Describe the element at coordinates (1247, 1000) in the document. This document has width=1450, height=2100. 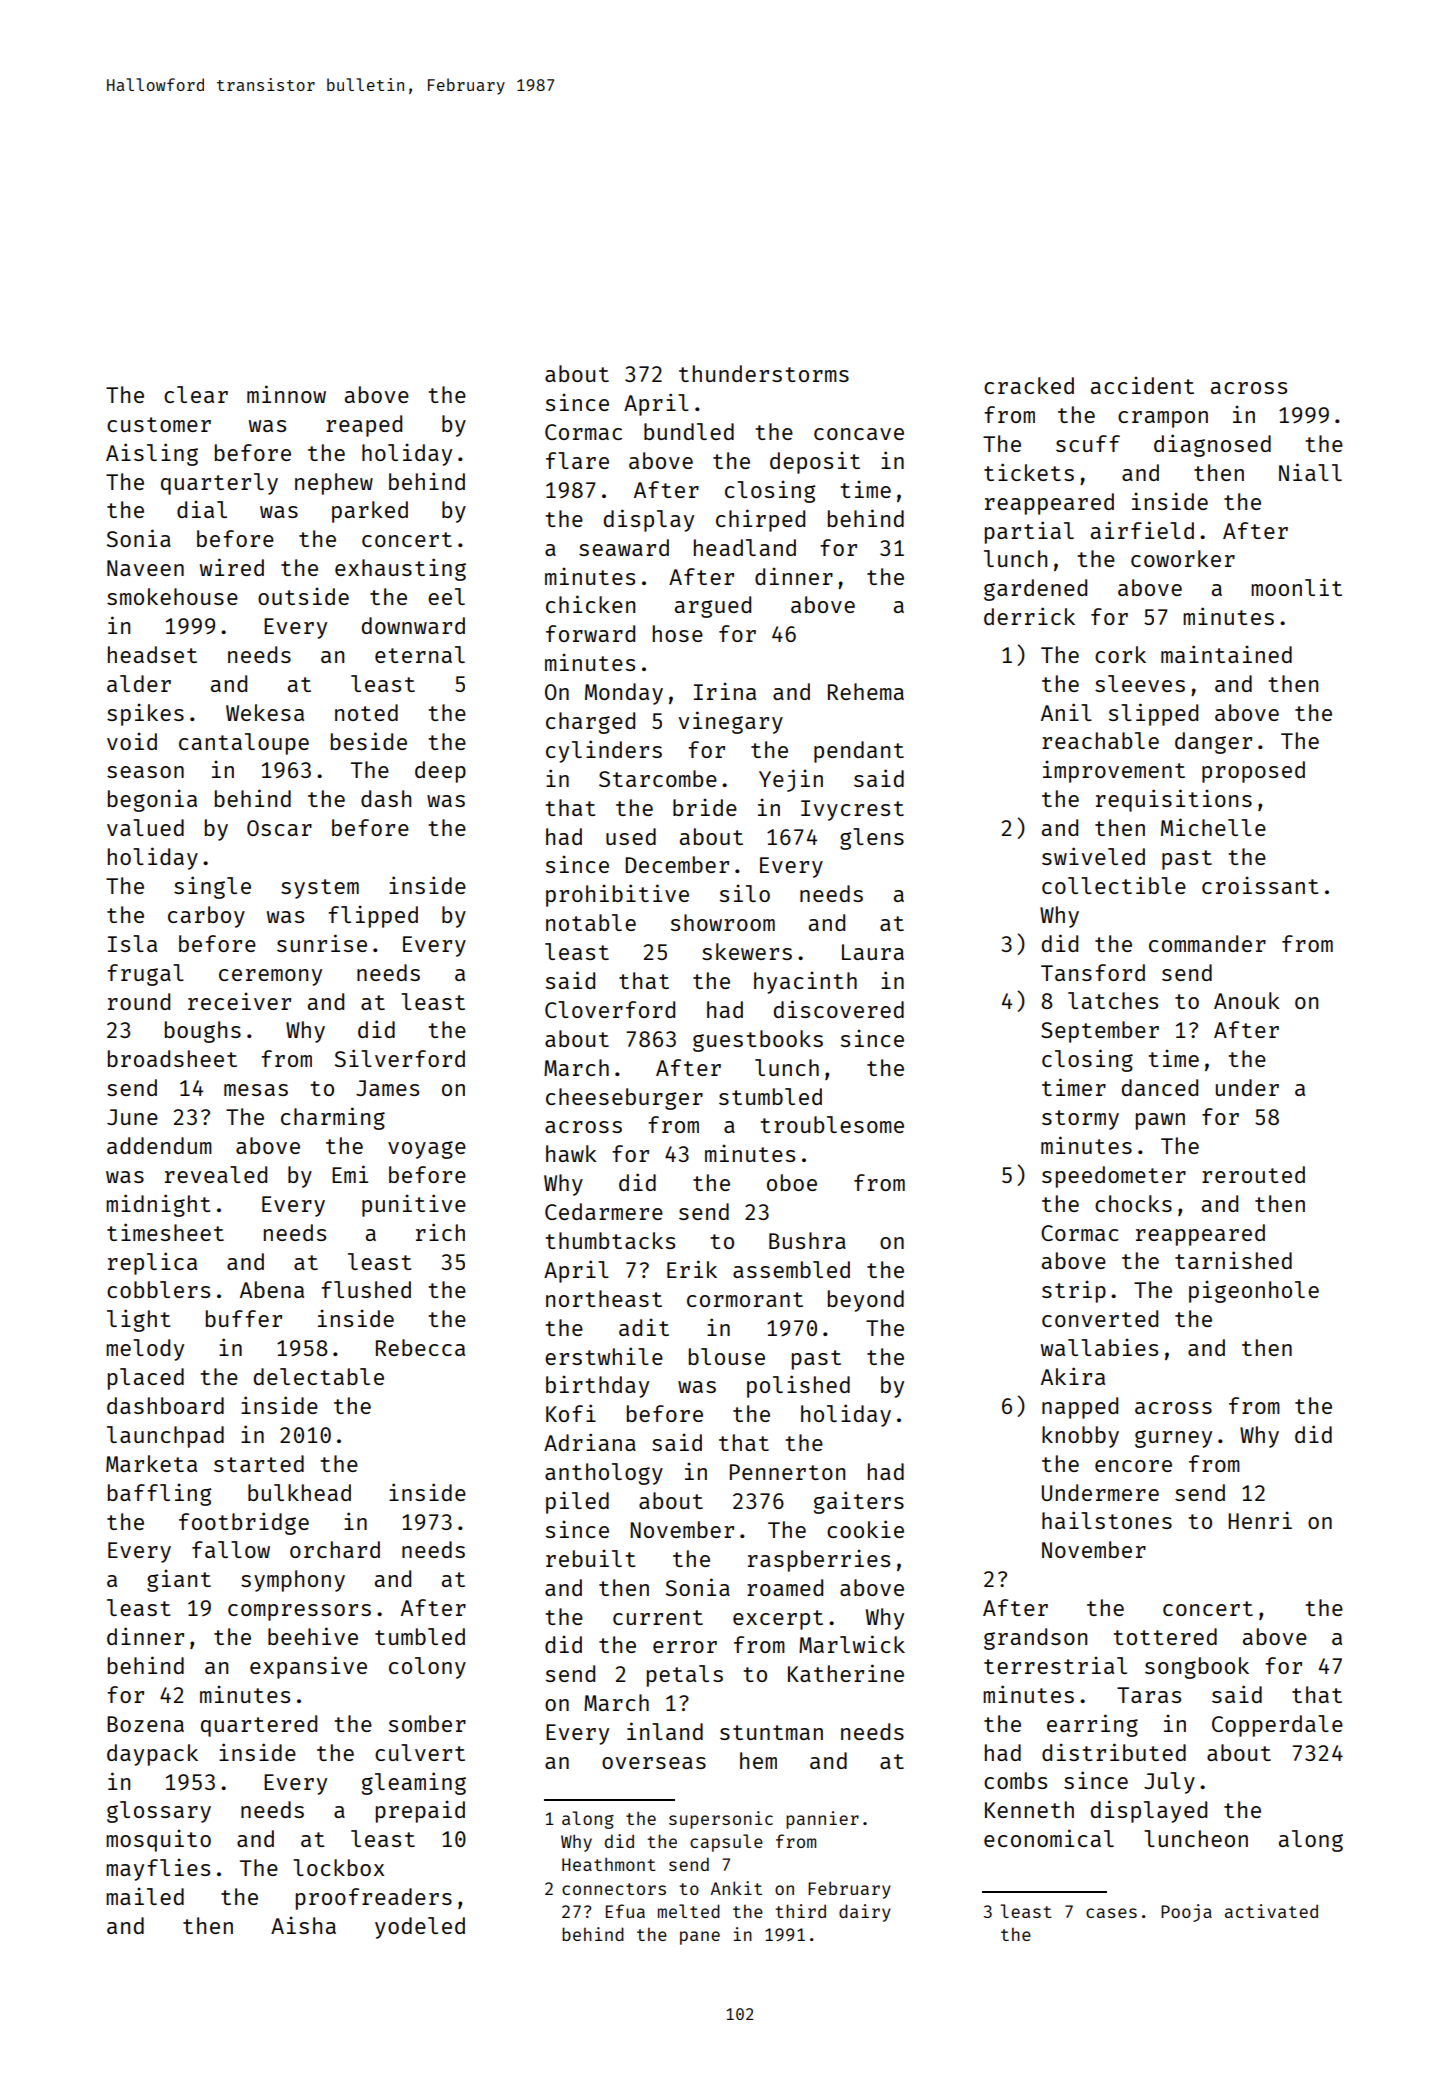
I see `Anouk` at that location.
